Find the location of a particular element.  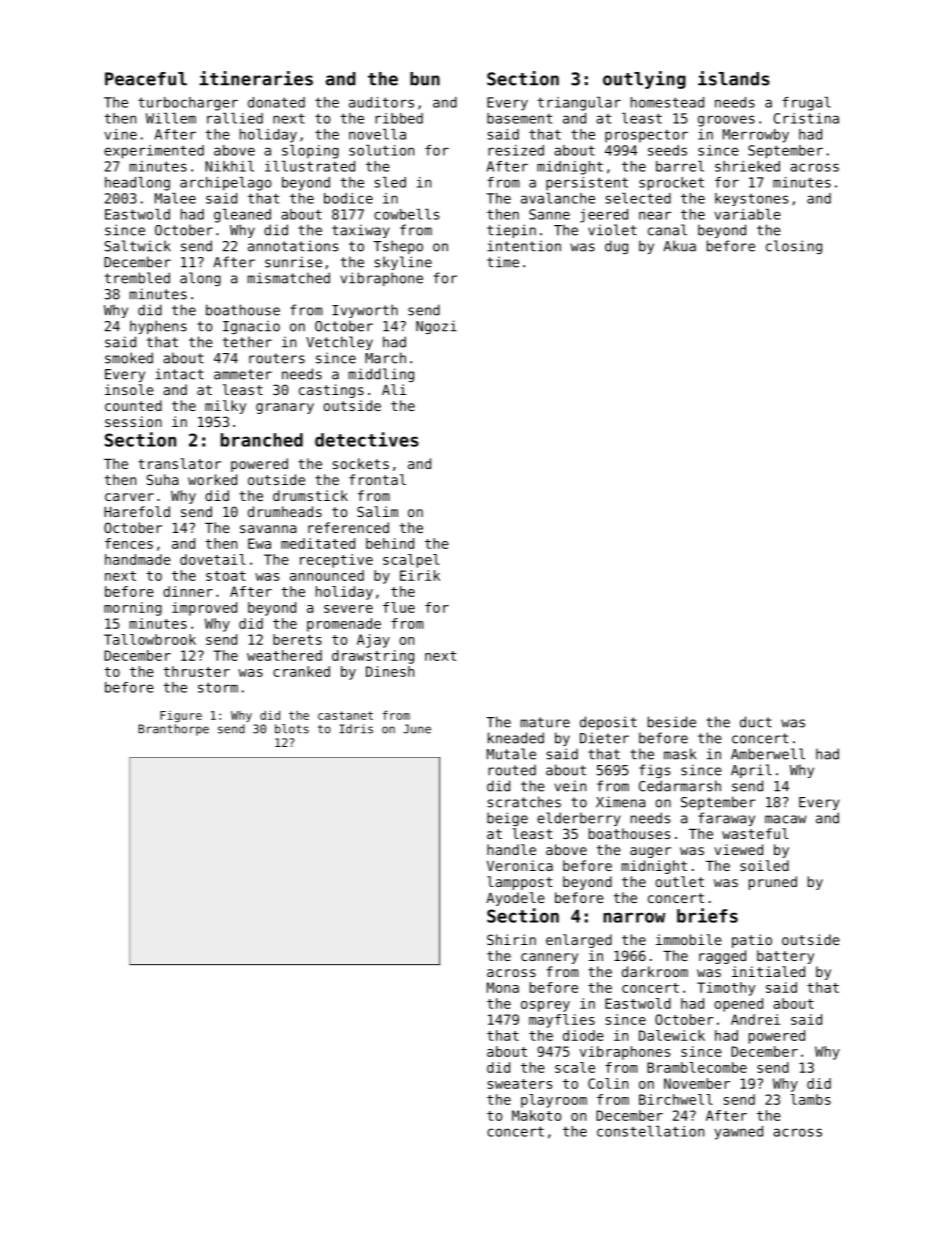

morning is located at coordinates (133, 609).
